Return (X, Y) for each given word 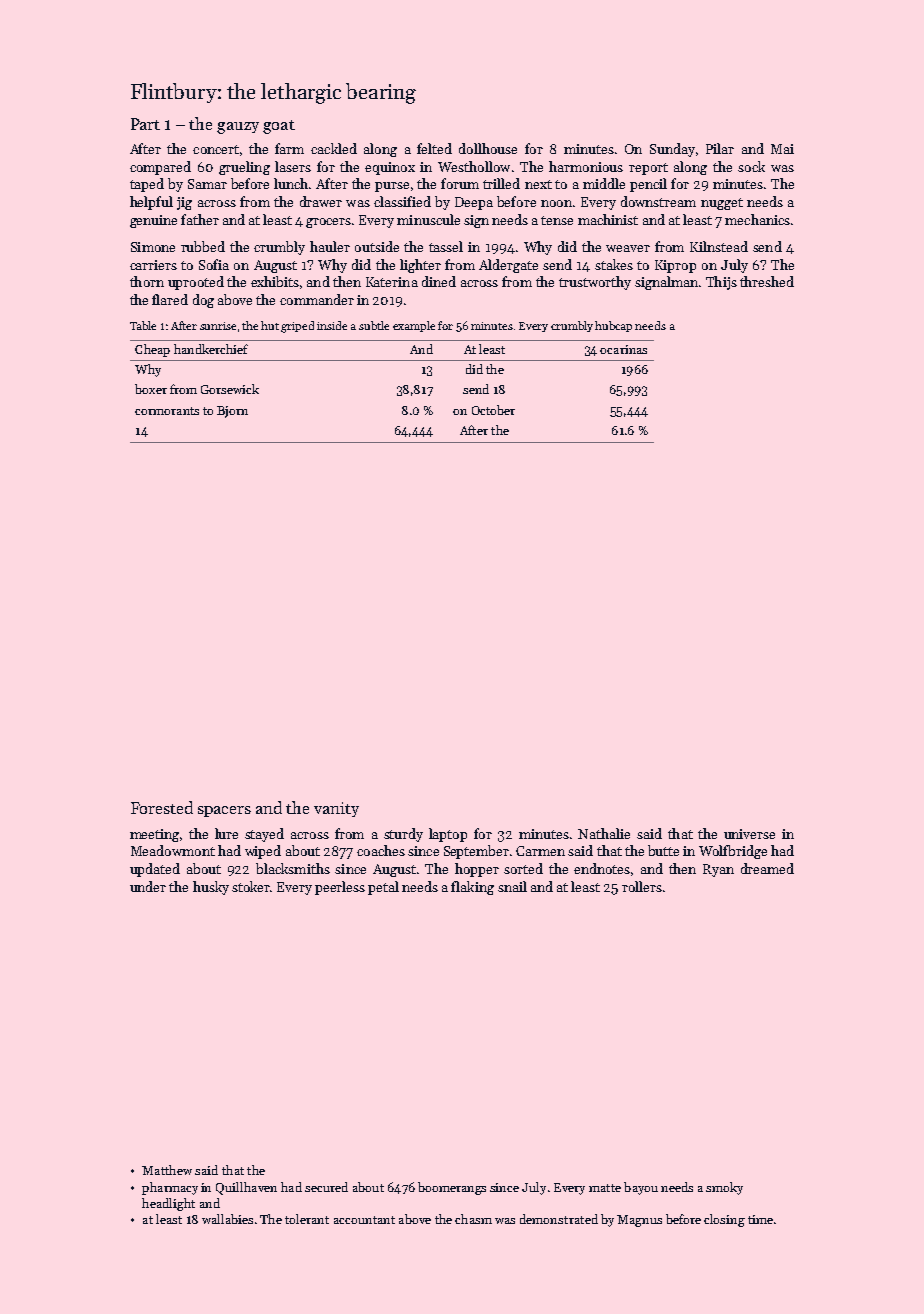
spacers (224, 811)
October (493, 410)
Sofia (214, 264)
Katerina (392, 282)
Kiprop (675, 266)
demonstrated (559, 1219)
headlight (168, 1204)
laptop (448, 835)
